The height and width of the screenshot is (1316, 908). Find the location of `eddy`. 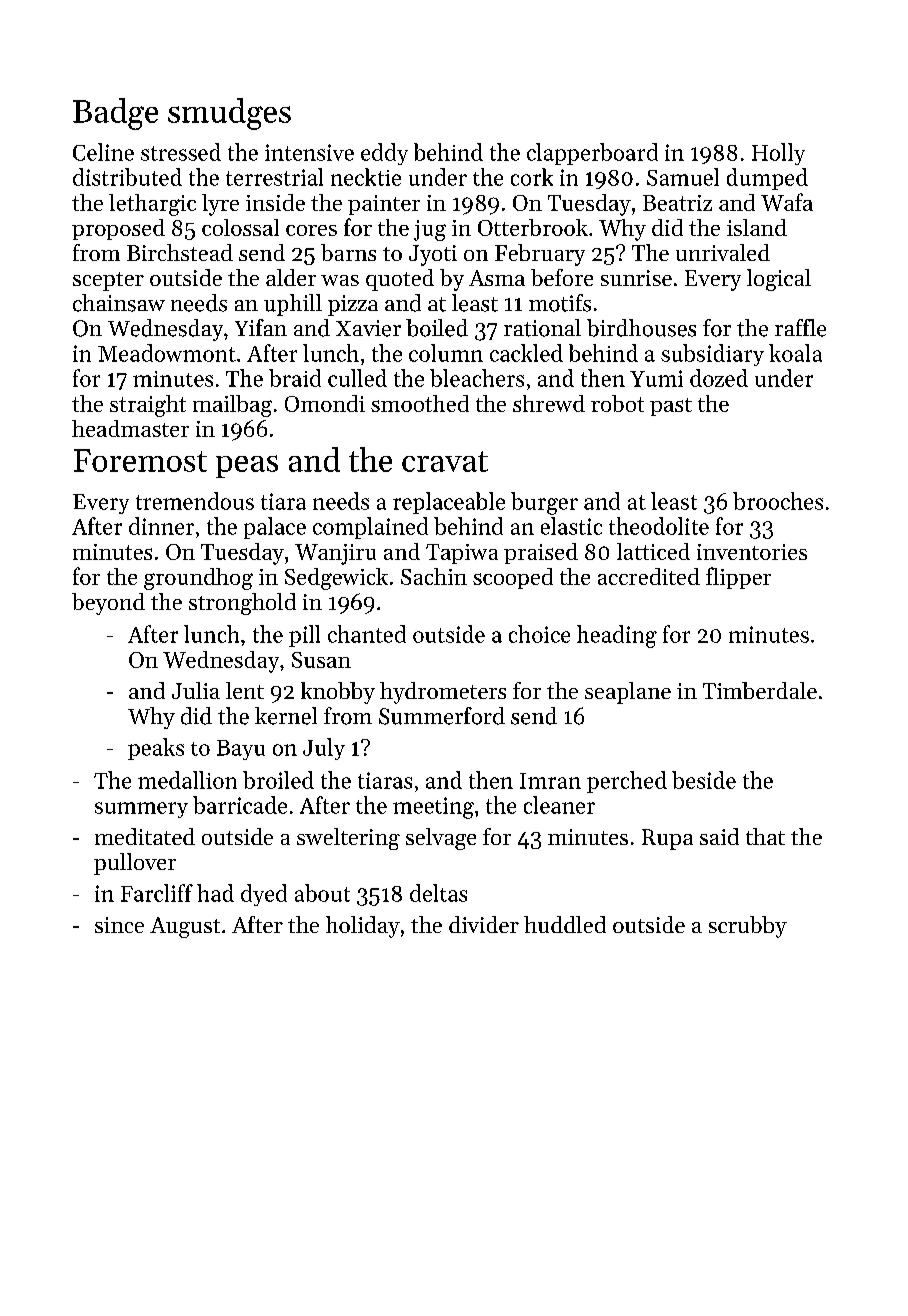

eddy is located at coordinates (384, 154).
